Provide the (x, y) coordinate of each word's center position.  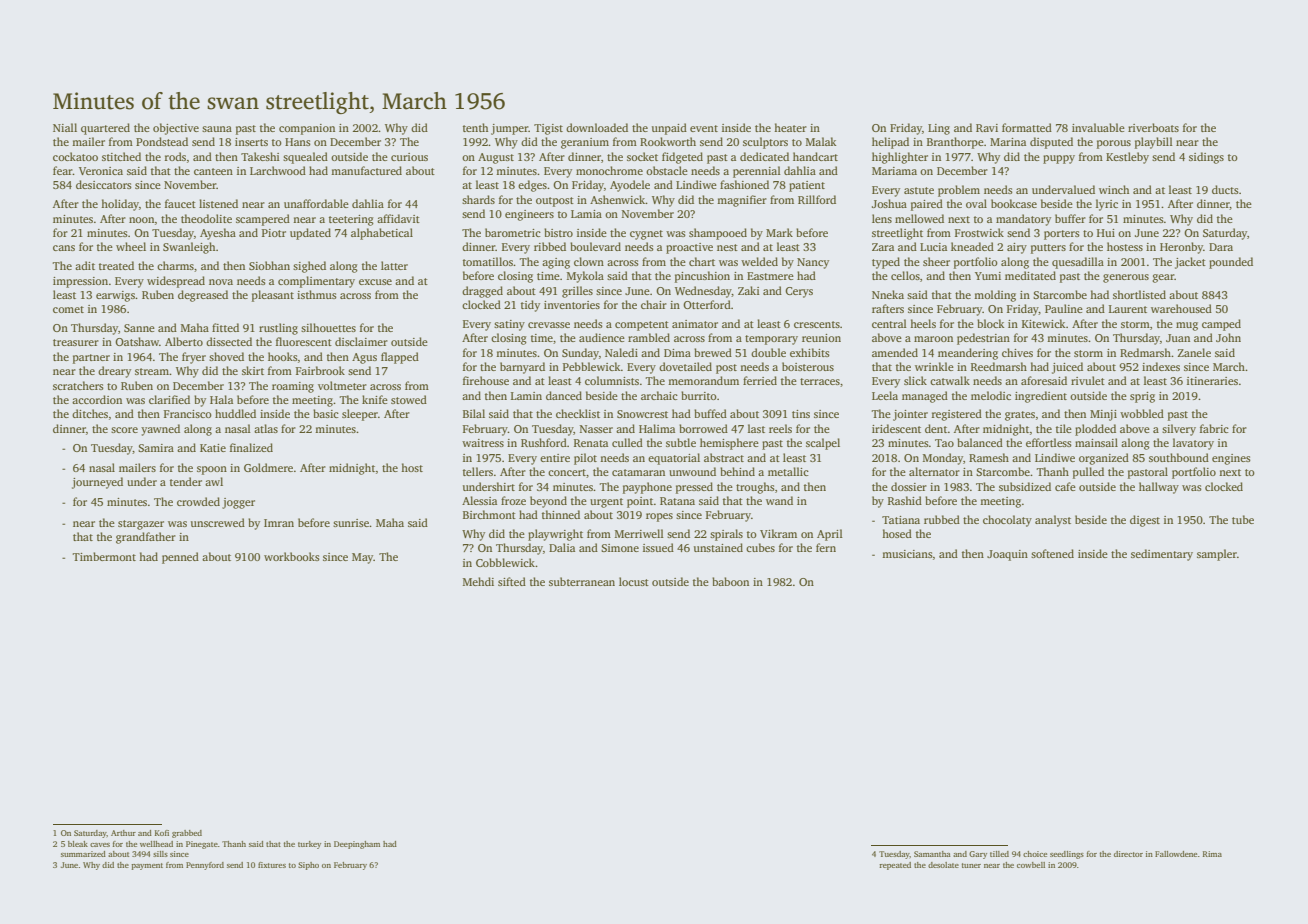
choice (1035, 854)
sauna (217, 129)
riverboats (1153, 127)
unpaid (669, 129)
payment (147, 866)
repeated (895, 866)
